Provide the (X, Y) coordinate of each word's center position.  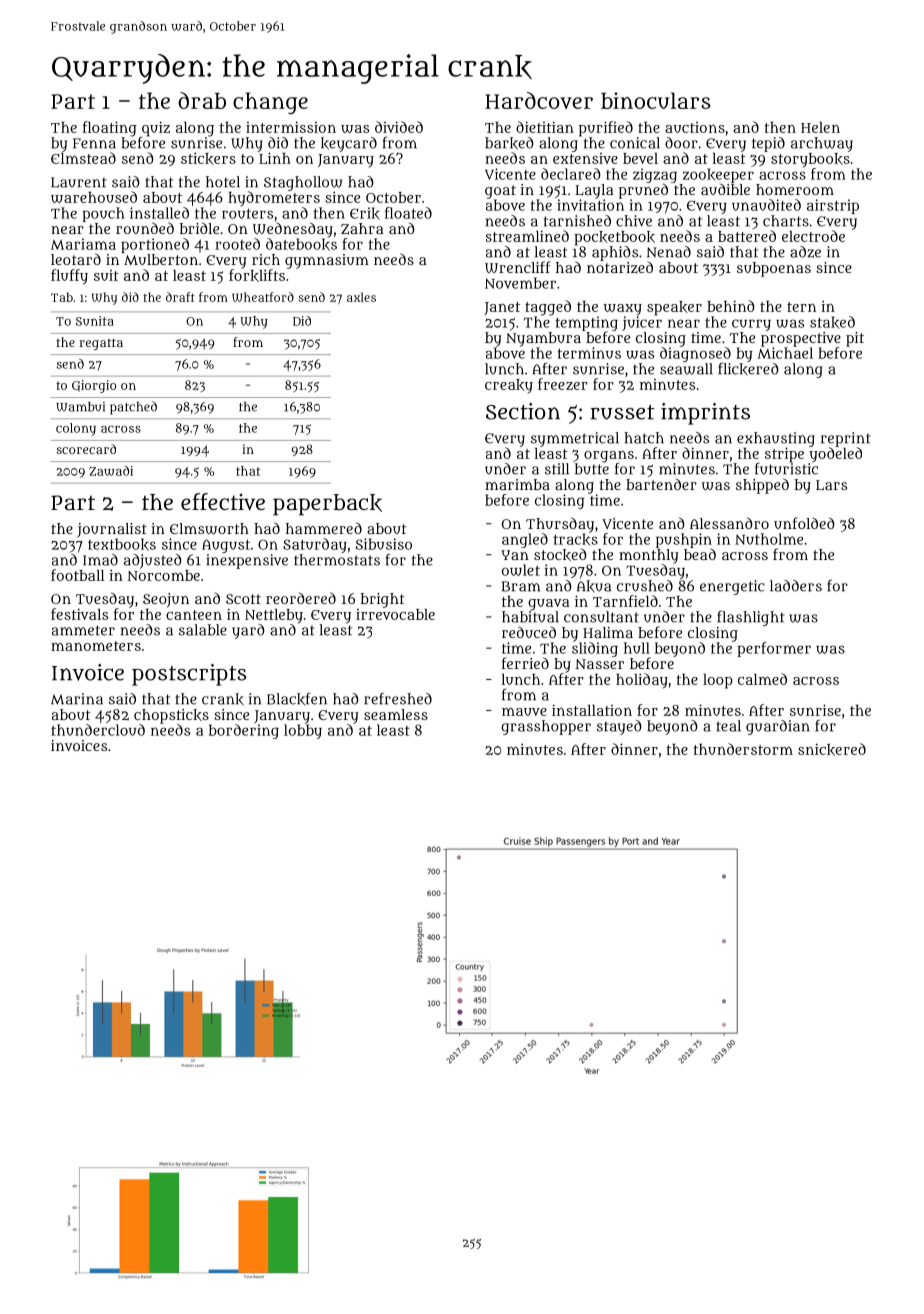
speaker (674, 308)
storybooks (810, 160)
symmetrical (575, 439)
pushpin (684, 540)
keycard (349, 144)
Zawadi (111, 471)
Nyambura (543, 339)
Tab (62, 297)
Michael (785, 353)
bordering (244, 731)
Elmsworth (209, 529)
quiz (156, 129)
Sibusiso (383, 544)
